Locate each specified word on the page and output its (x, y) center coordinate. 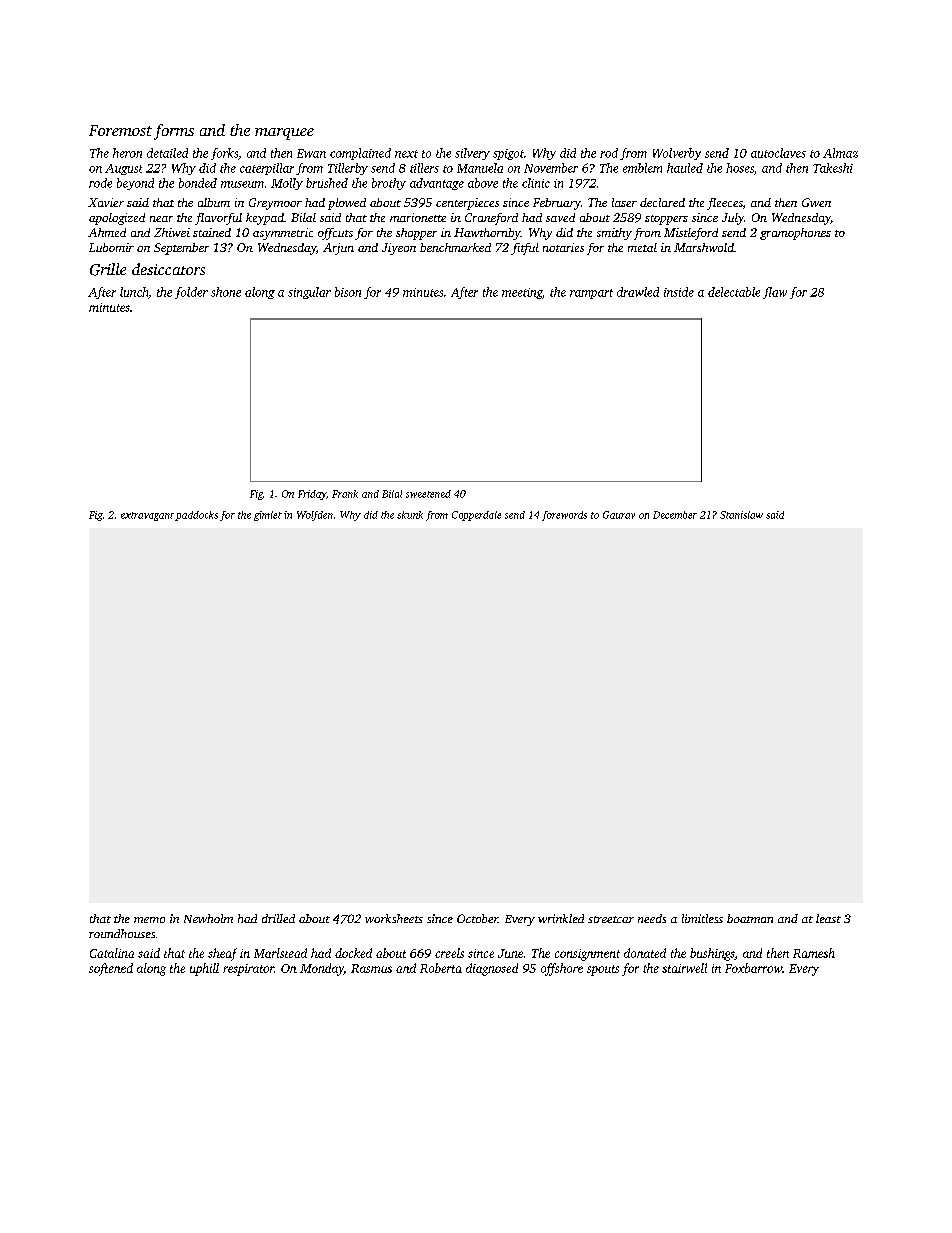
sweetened (428, 494)
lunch (134, 293)
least (828, 918)
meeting (522, 293)
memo (149, 920)
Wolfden (315, 516)
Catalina (112, 953)
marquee (284, 134)
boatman (750, 918)
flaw (775, 293)
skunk (410, 515)
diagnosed (492, 969)
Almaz (840, 153)
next (406, 154)
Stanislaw (741, 515)
